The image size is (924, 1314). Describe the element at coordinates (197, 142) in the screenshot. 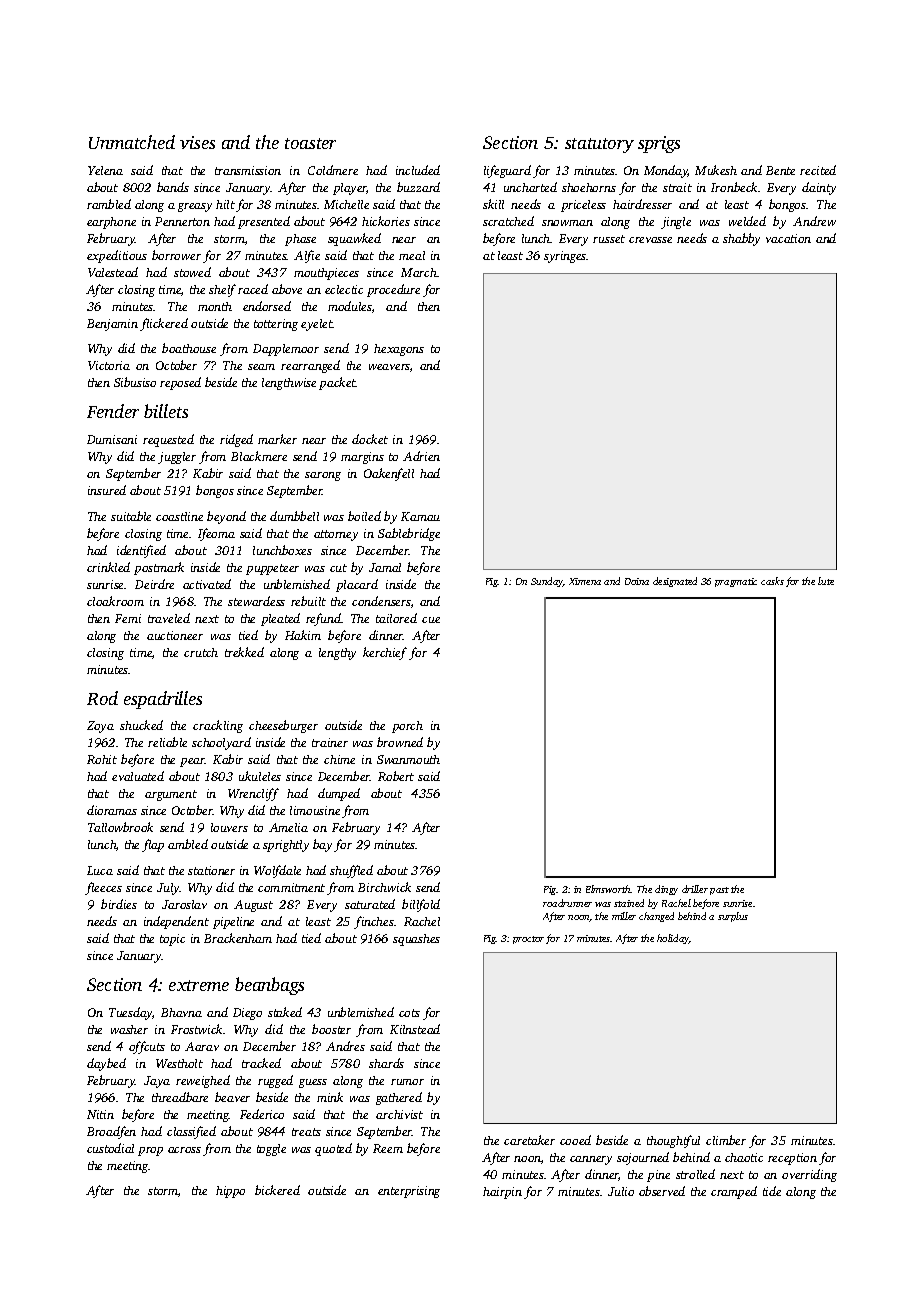

I see `vises` at that location.
